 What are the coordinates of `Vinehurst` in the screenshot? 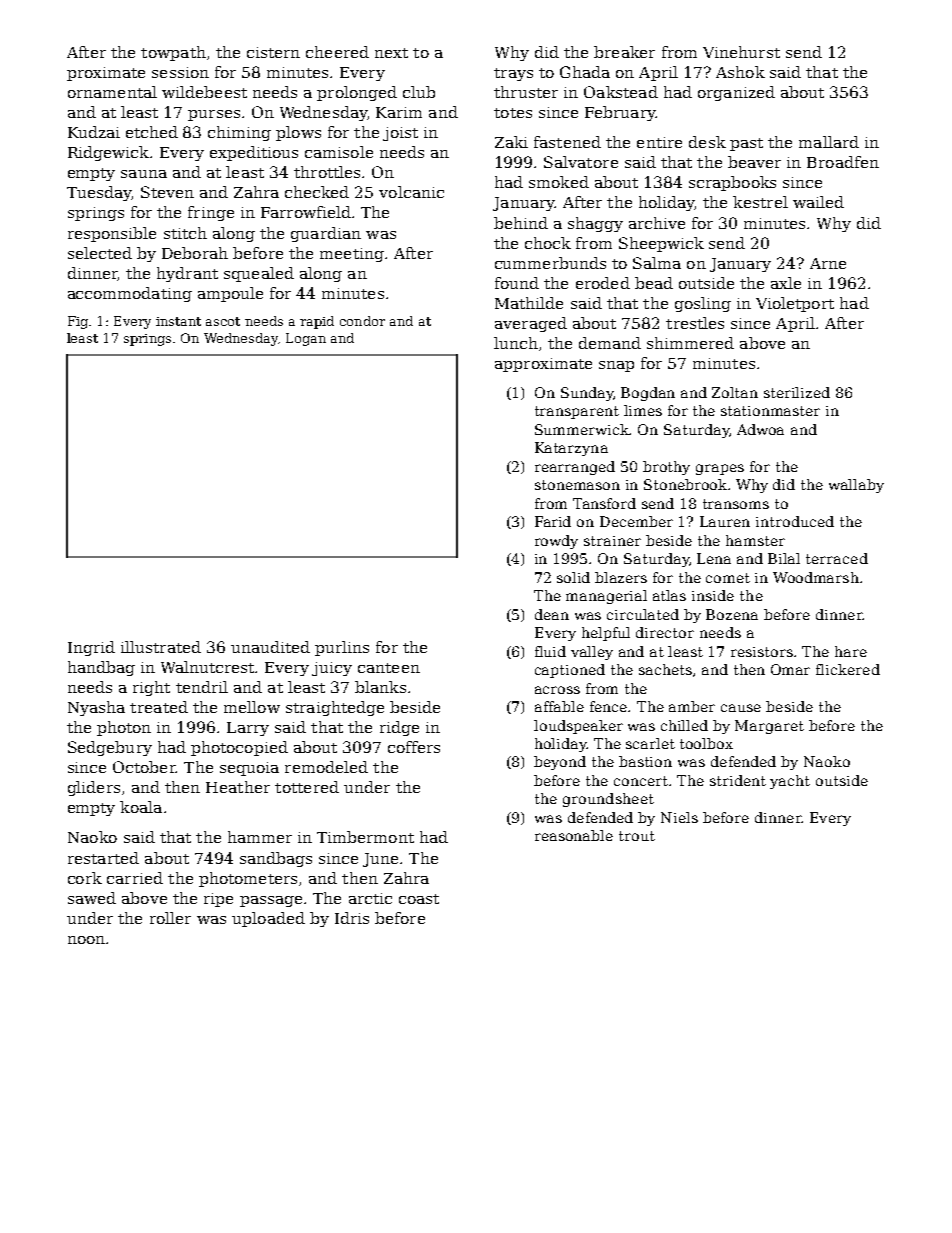 It's located at (741, 52).
